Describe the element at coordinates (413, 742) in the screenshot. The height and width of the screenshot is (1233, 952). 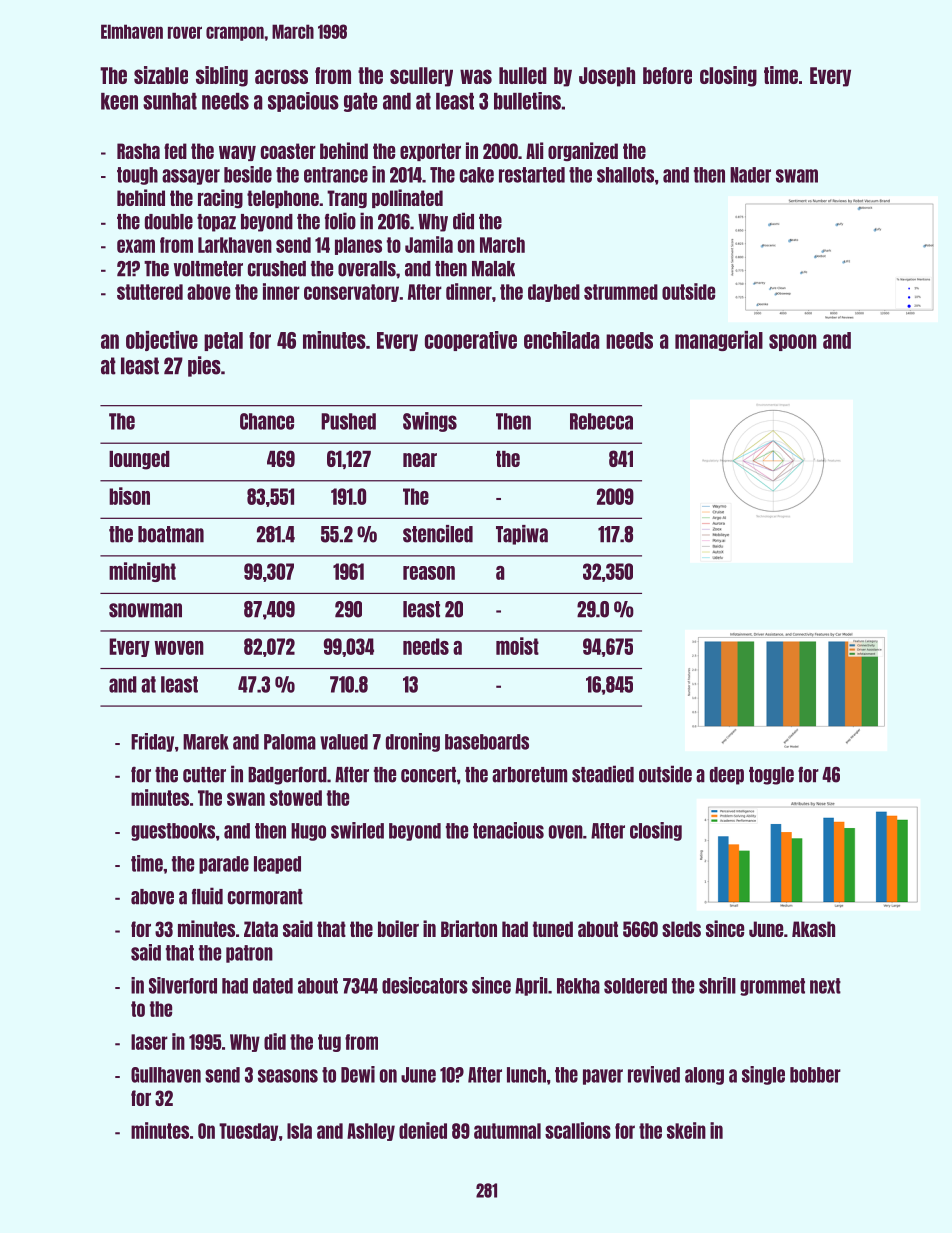
I see `droning` at that location.
